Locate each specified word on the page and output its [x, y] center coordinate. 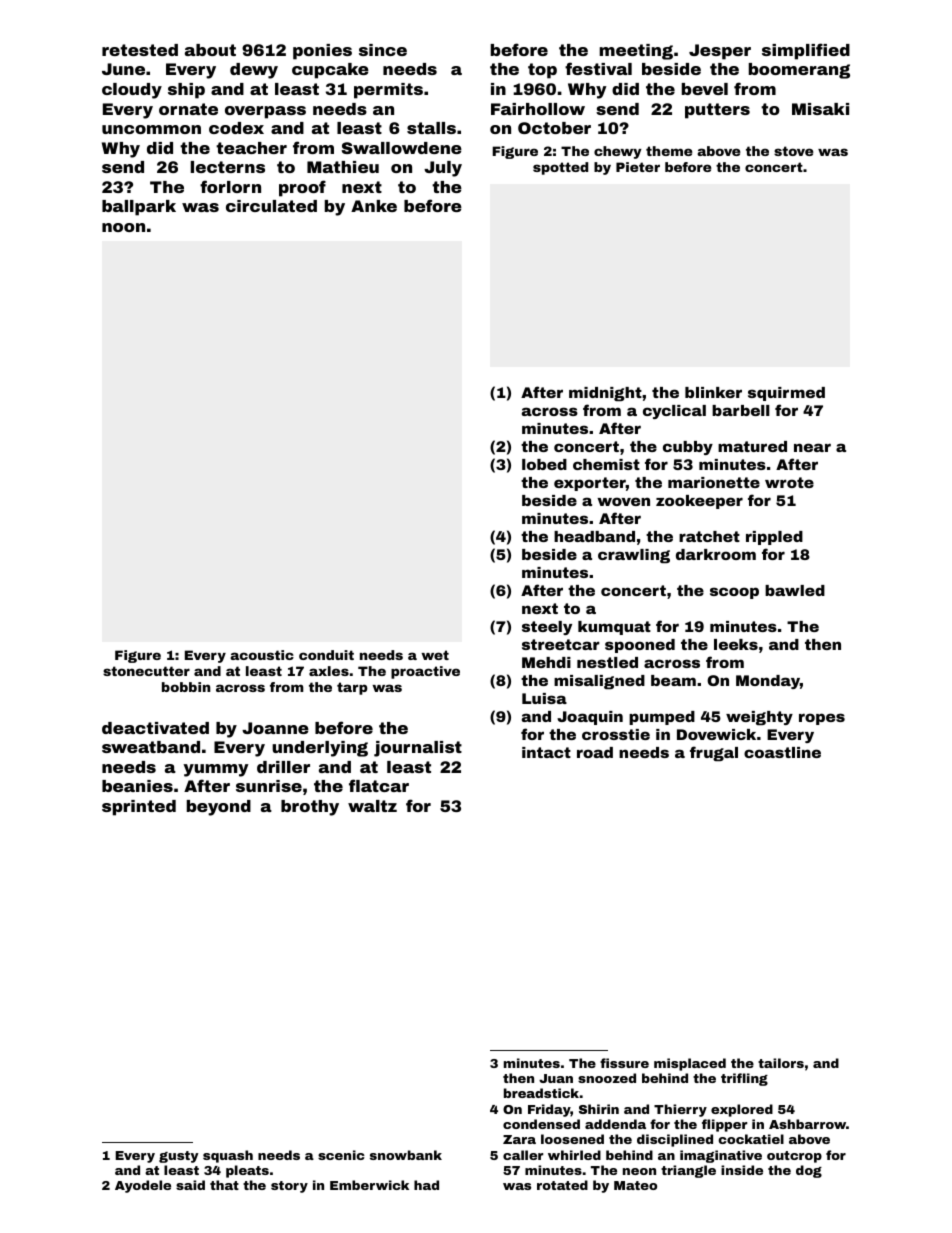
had [426, 1185]
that [224, 1185]
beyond [219, 808]
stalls [431, 128]
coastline [782, 752]
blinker [713, 392]
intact [546, 752]
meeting [636, 52]
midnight [605, 394]
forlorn [230, 186]
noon [123, 227]
